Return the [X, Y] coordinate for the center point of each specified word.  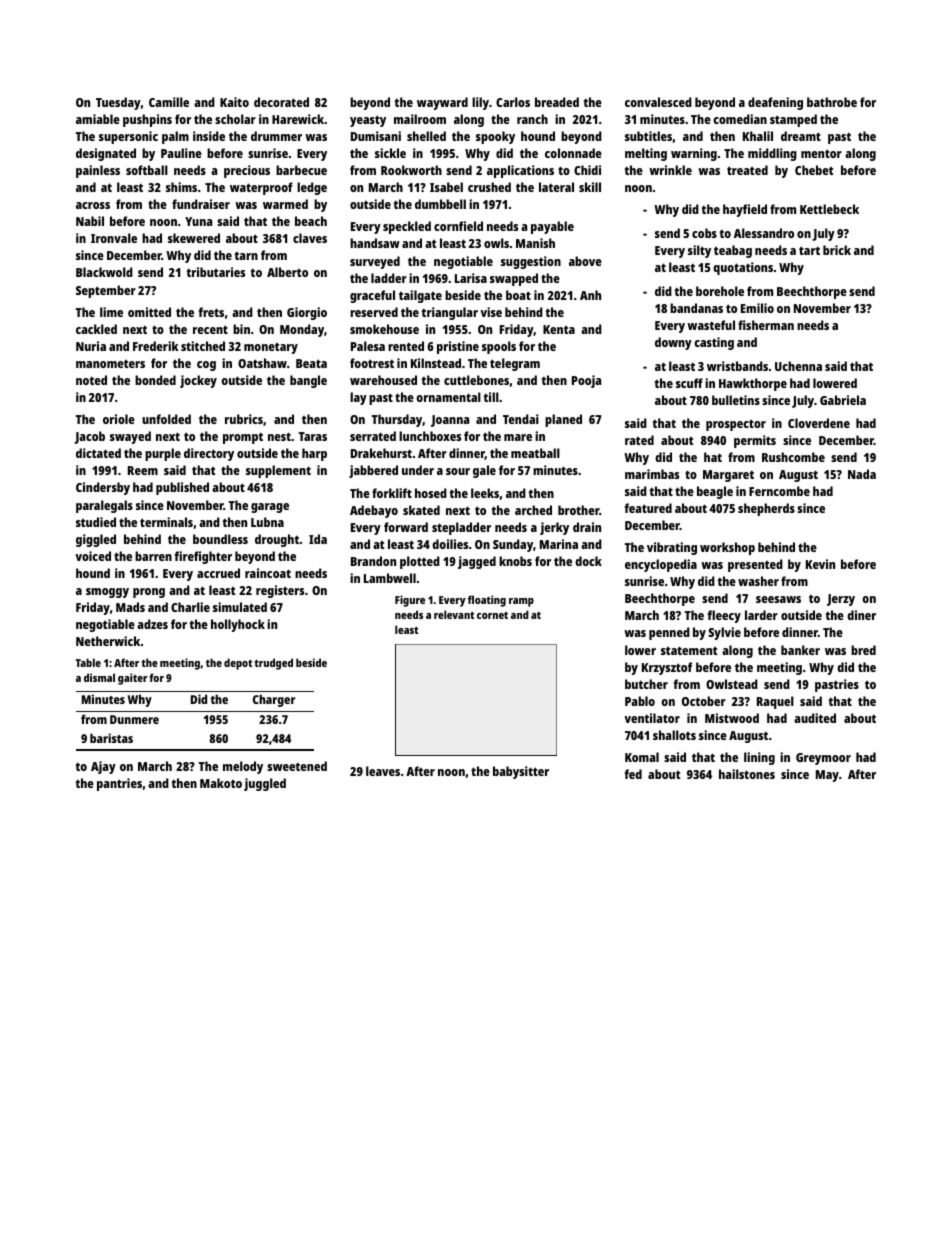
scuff [689, 383]
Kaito [234, 102]
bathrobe [832, 102]
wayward [442, 103]
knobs [515, 561]
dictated [98, 453]
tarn [246, 255]
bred [863, 650]
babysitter [521, 772]
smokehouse [384, 329]
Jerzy [841, 600]
